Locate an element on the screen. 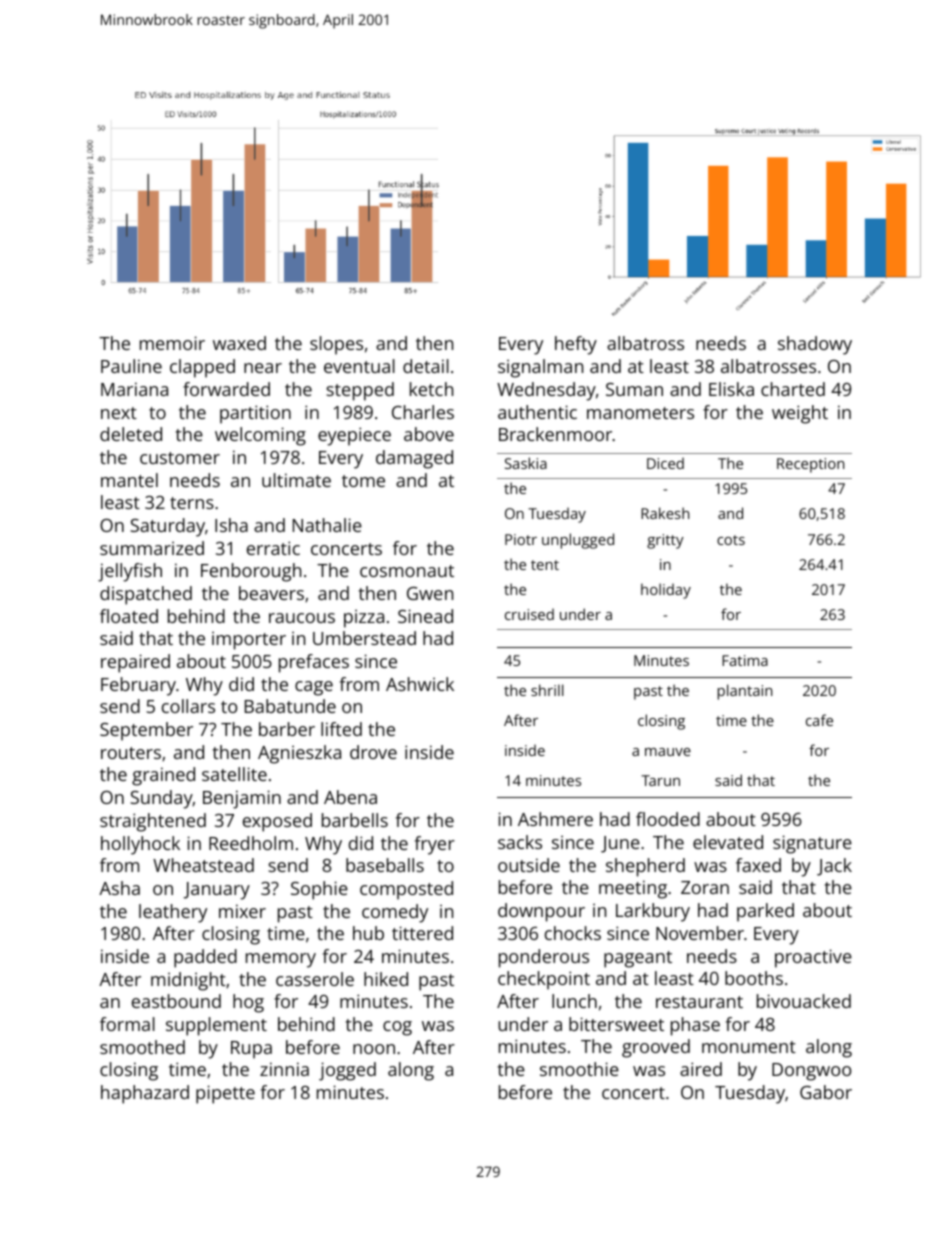  cots is located at coordinates (731, 540).
